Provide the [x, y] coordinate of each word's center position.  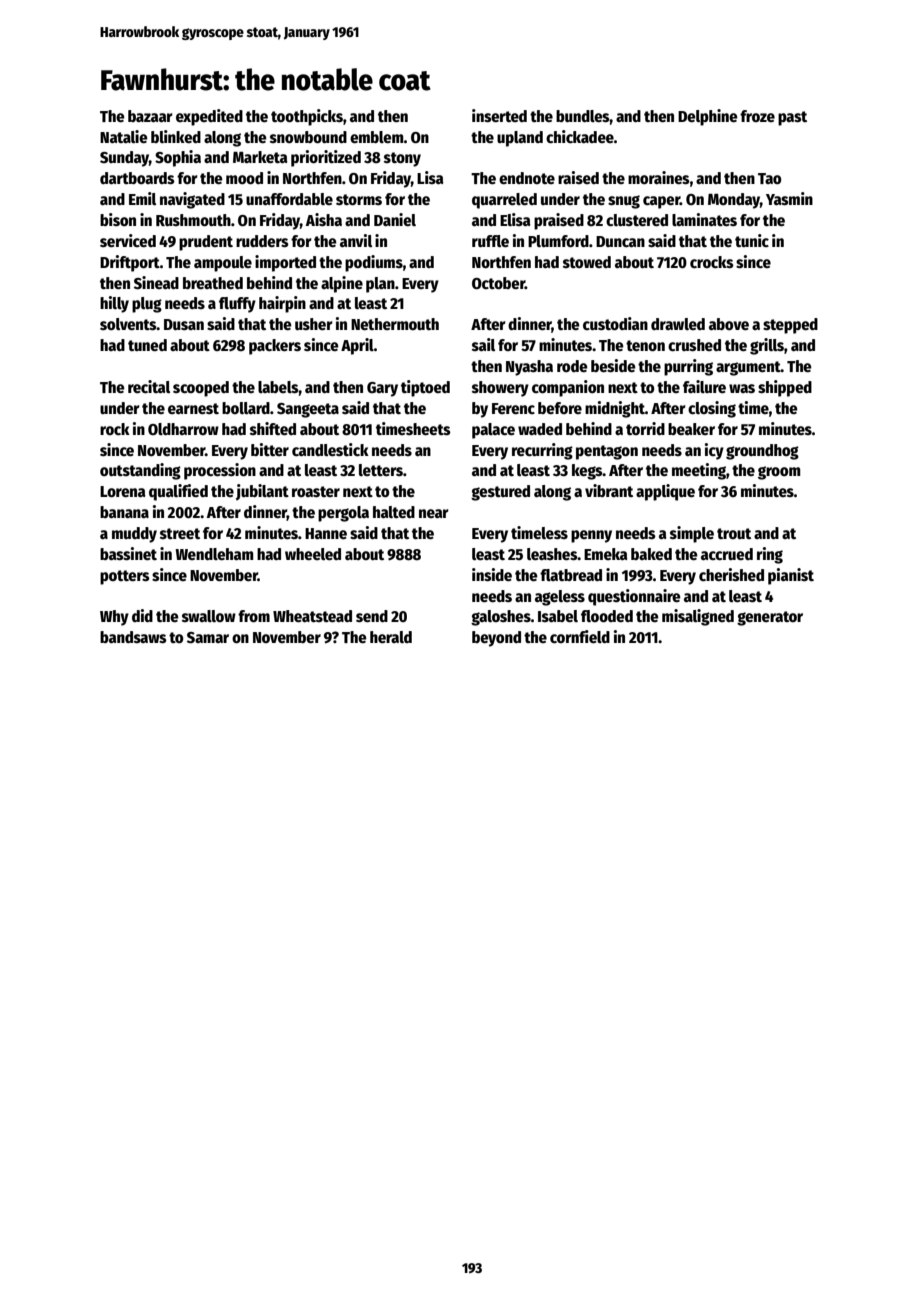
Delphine [708, 117]
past [792, 118]
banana [124, 512]
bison [118, 219]
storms [359, 199]
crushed [694, 345]
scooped [201, 389]
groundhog [762, 452]
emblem [377, 137]
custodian [615, 323]
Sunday [124, 159]
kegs [587, 472]
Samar [208, 638]
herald [391, 637]
